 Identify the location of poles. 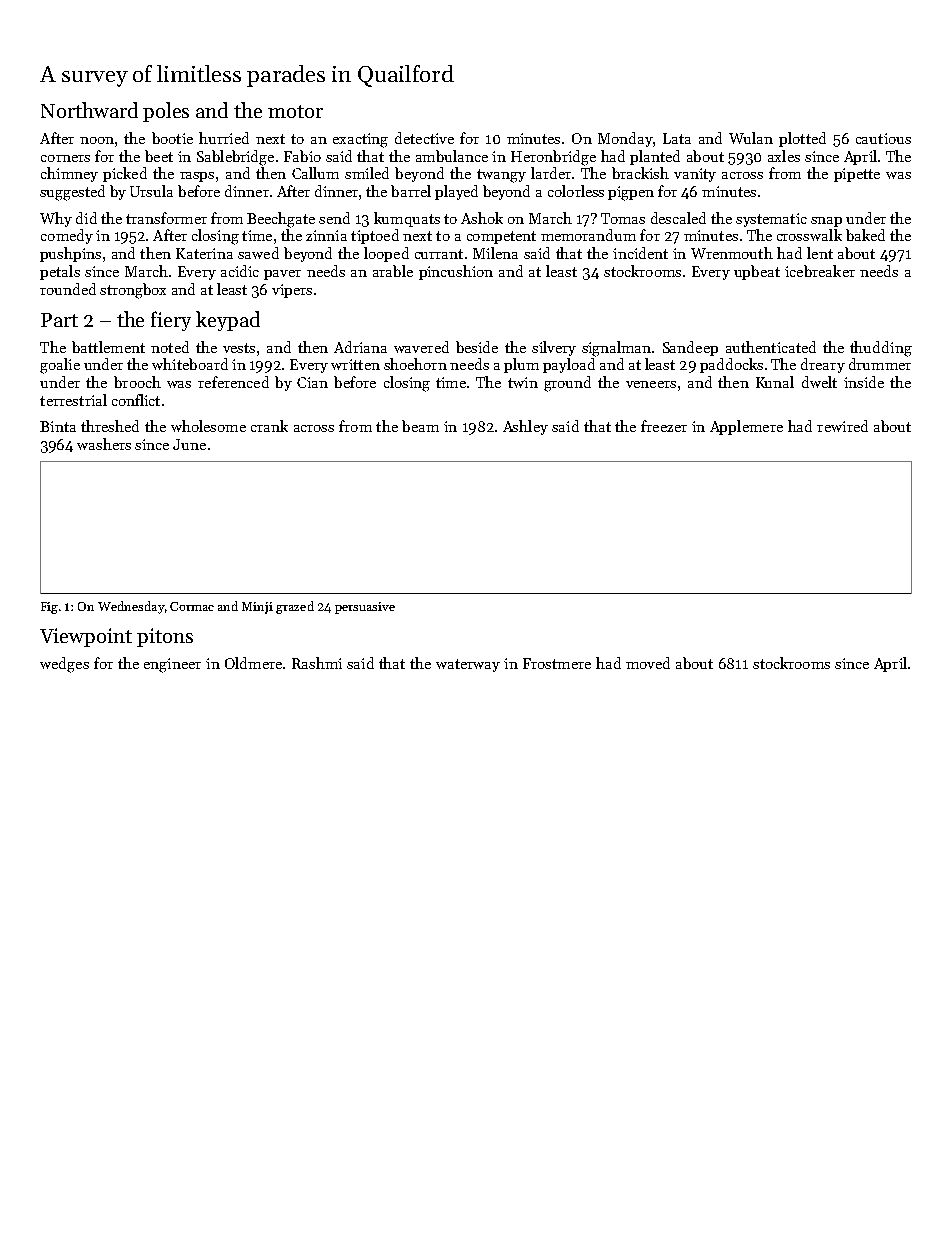
(166, 112).
